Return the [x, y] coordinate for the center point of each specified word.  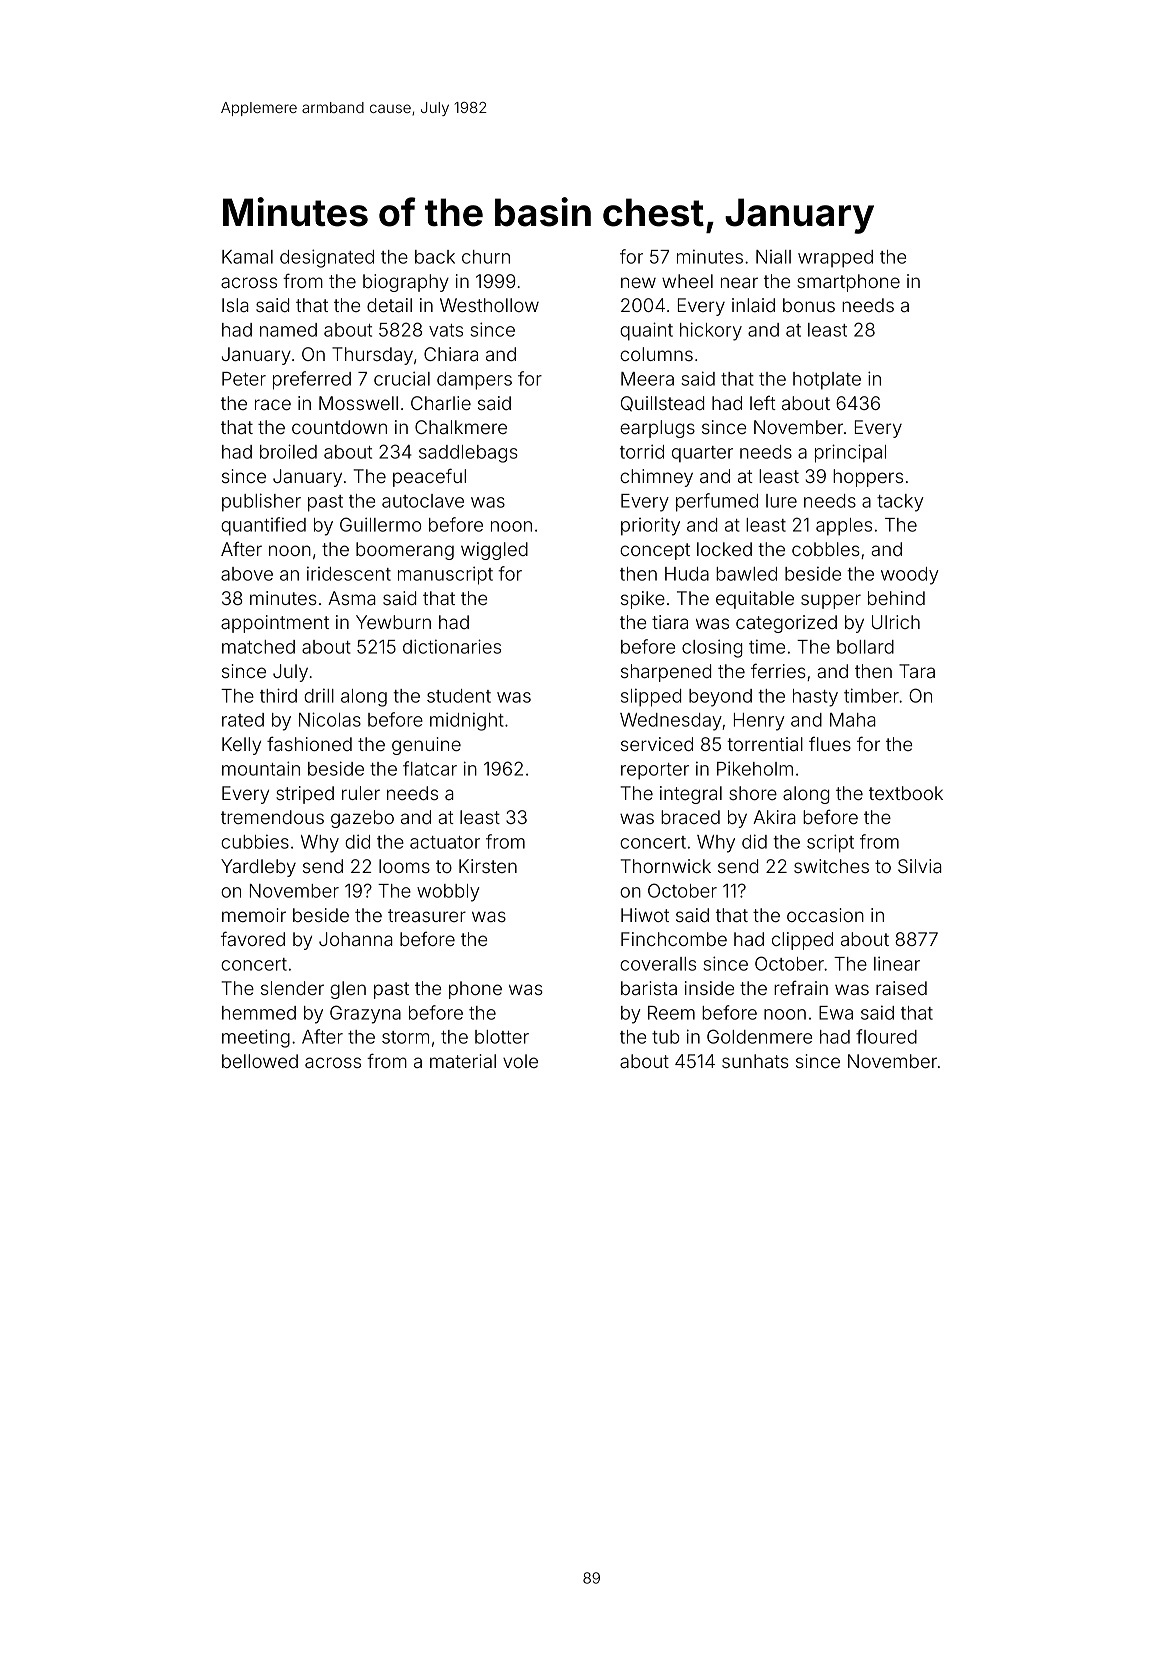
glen [348, 990]
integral [691, 795]
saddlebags [468, 454]
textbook [906, 793]
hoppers [868, 478]
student [459, 696]
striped [305, 795]
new [638, 282]
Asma [352, 598]
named [288, 330]
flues [830, 744]
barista [649, 988]
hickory [711, 331]
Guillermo [380, 524]
